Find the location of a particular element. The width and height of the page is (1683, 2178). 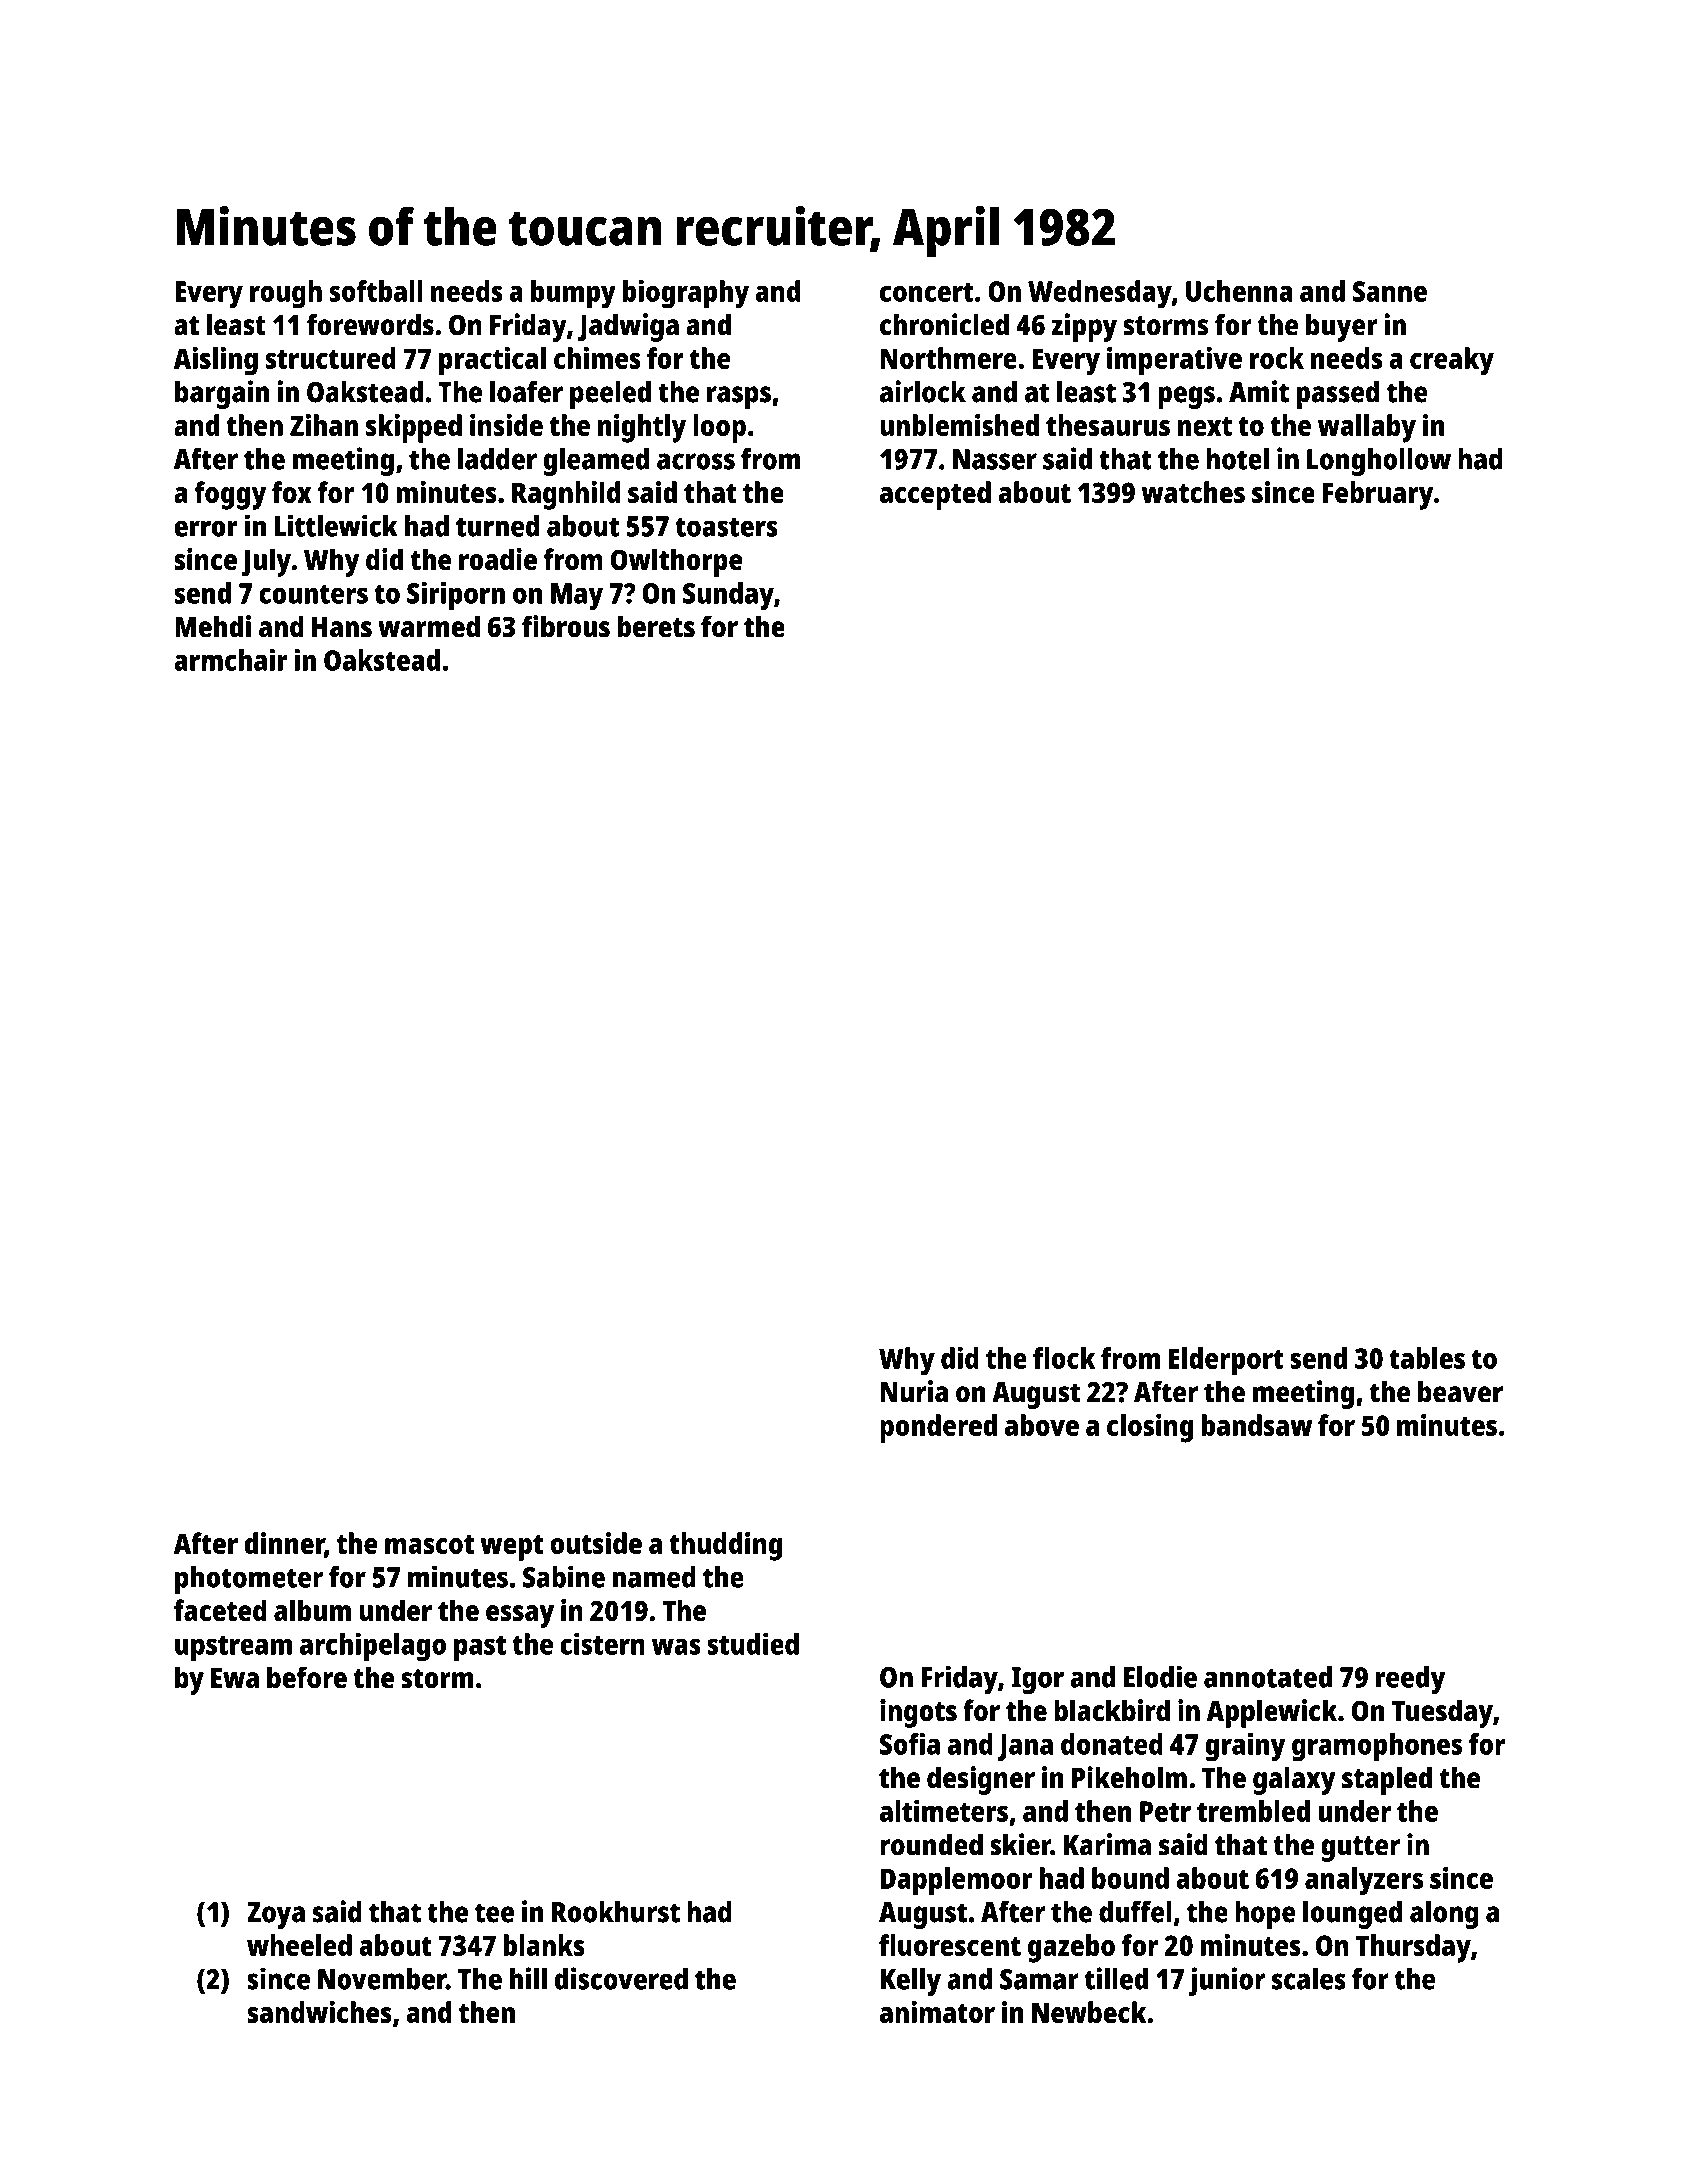

was is located at coordinates (676, 1646).
